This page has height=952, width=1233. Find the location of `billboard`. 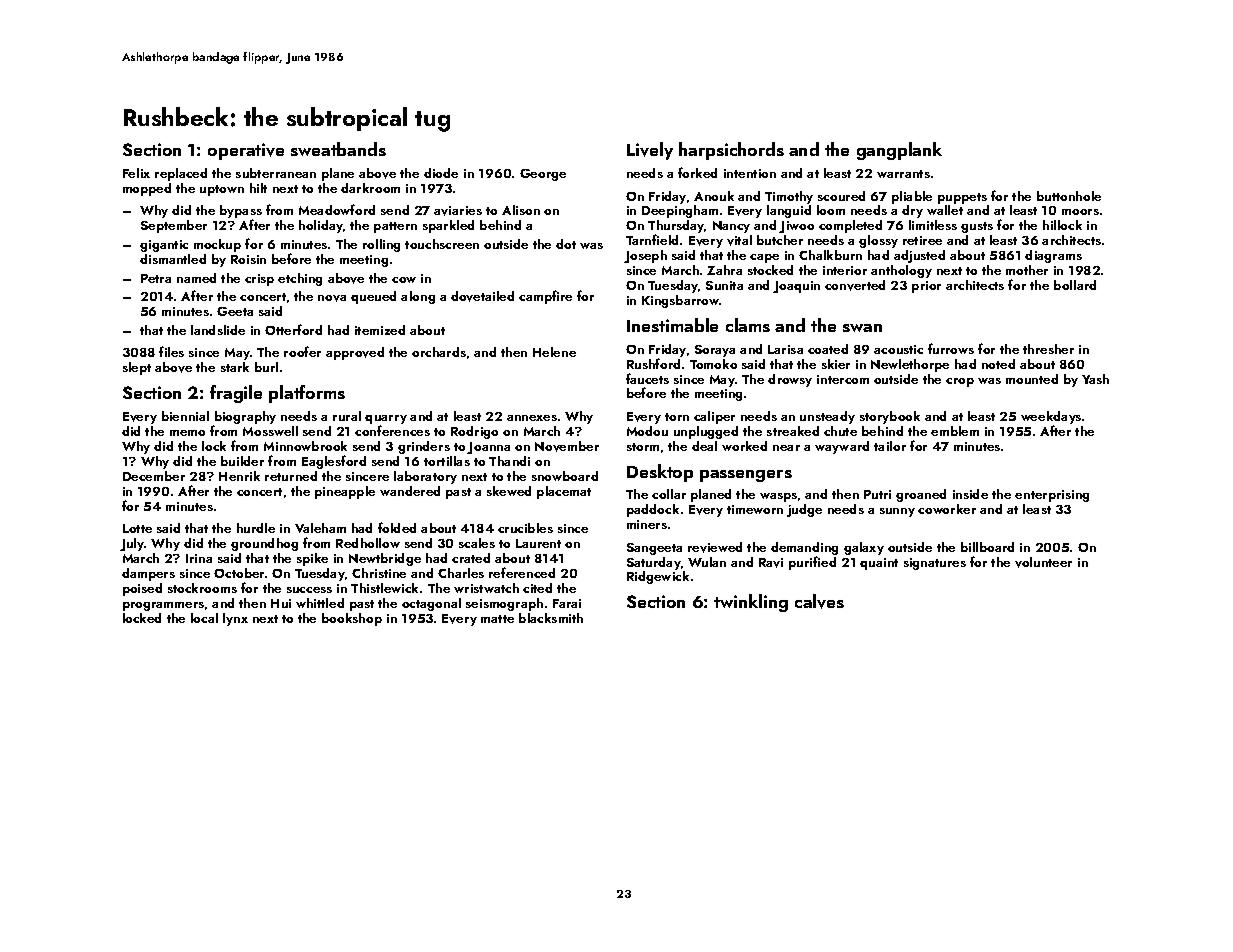

billboard is located at coordinates (987, 547).
